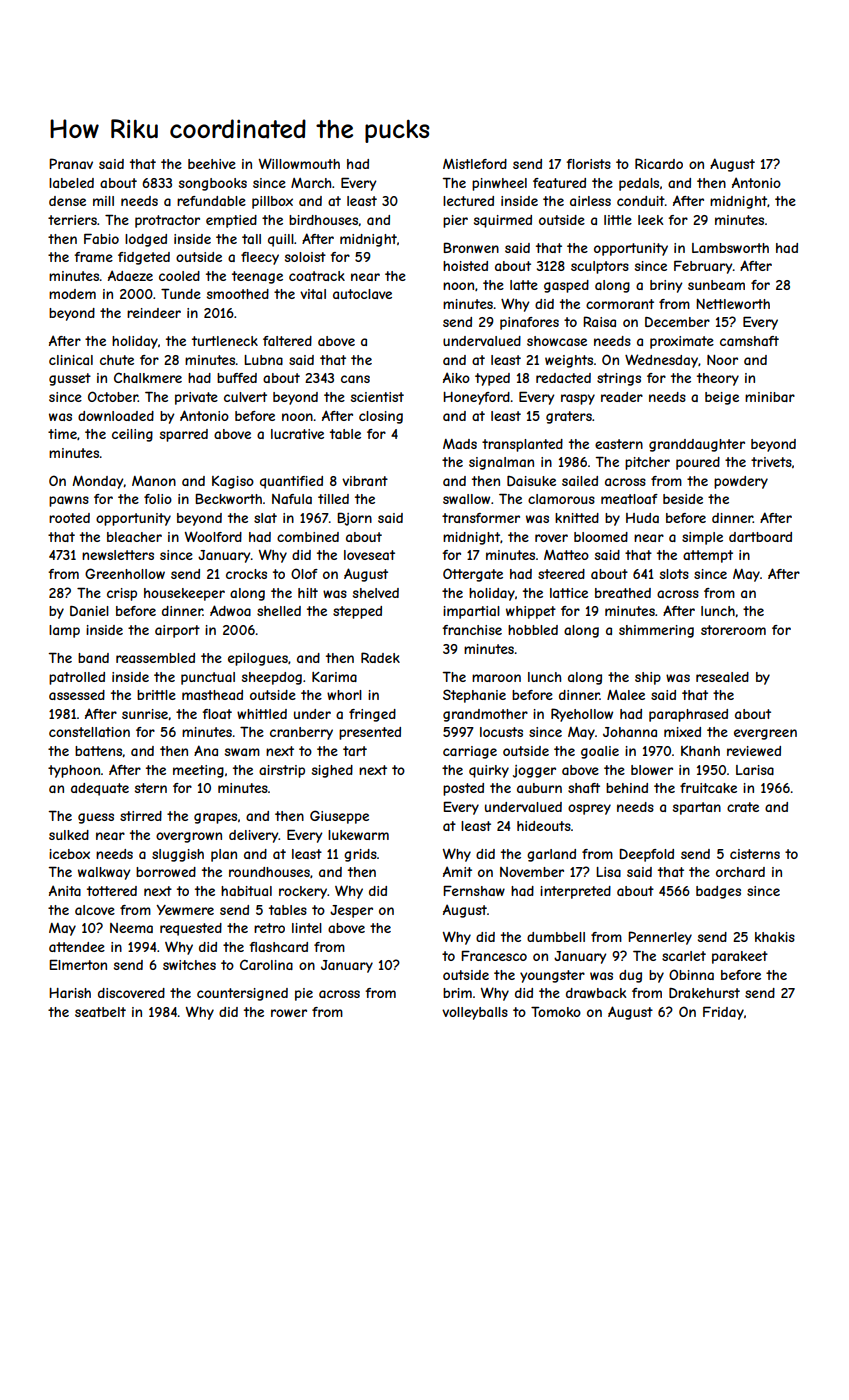 This document has height=1400, width=849. I want to click on lectured, so click(468, 201).
